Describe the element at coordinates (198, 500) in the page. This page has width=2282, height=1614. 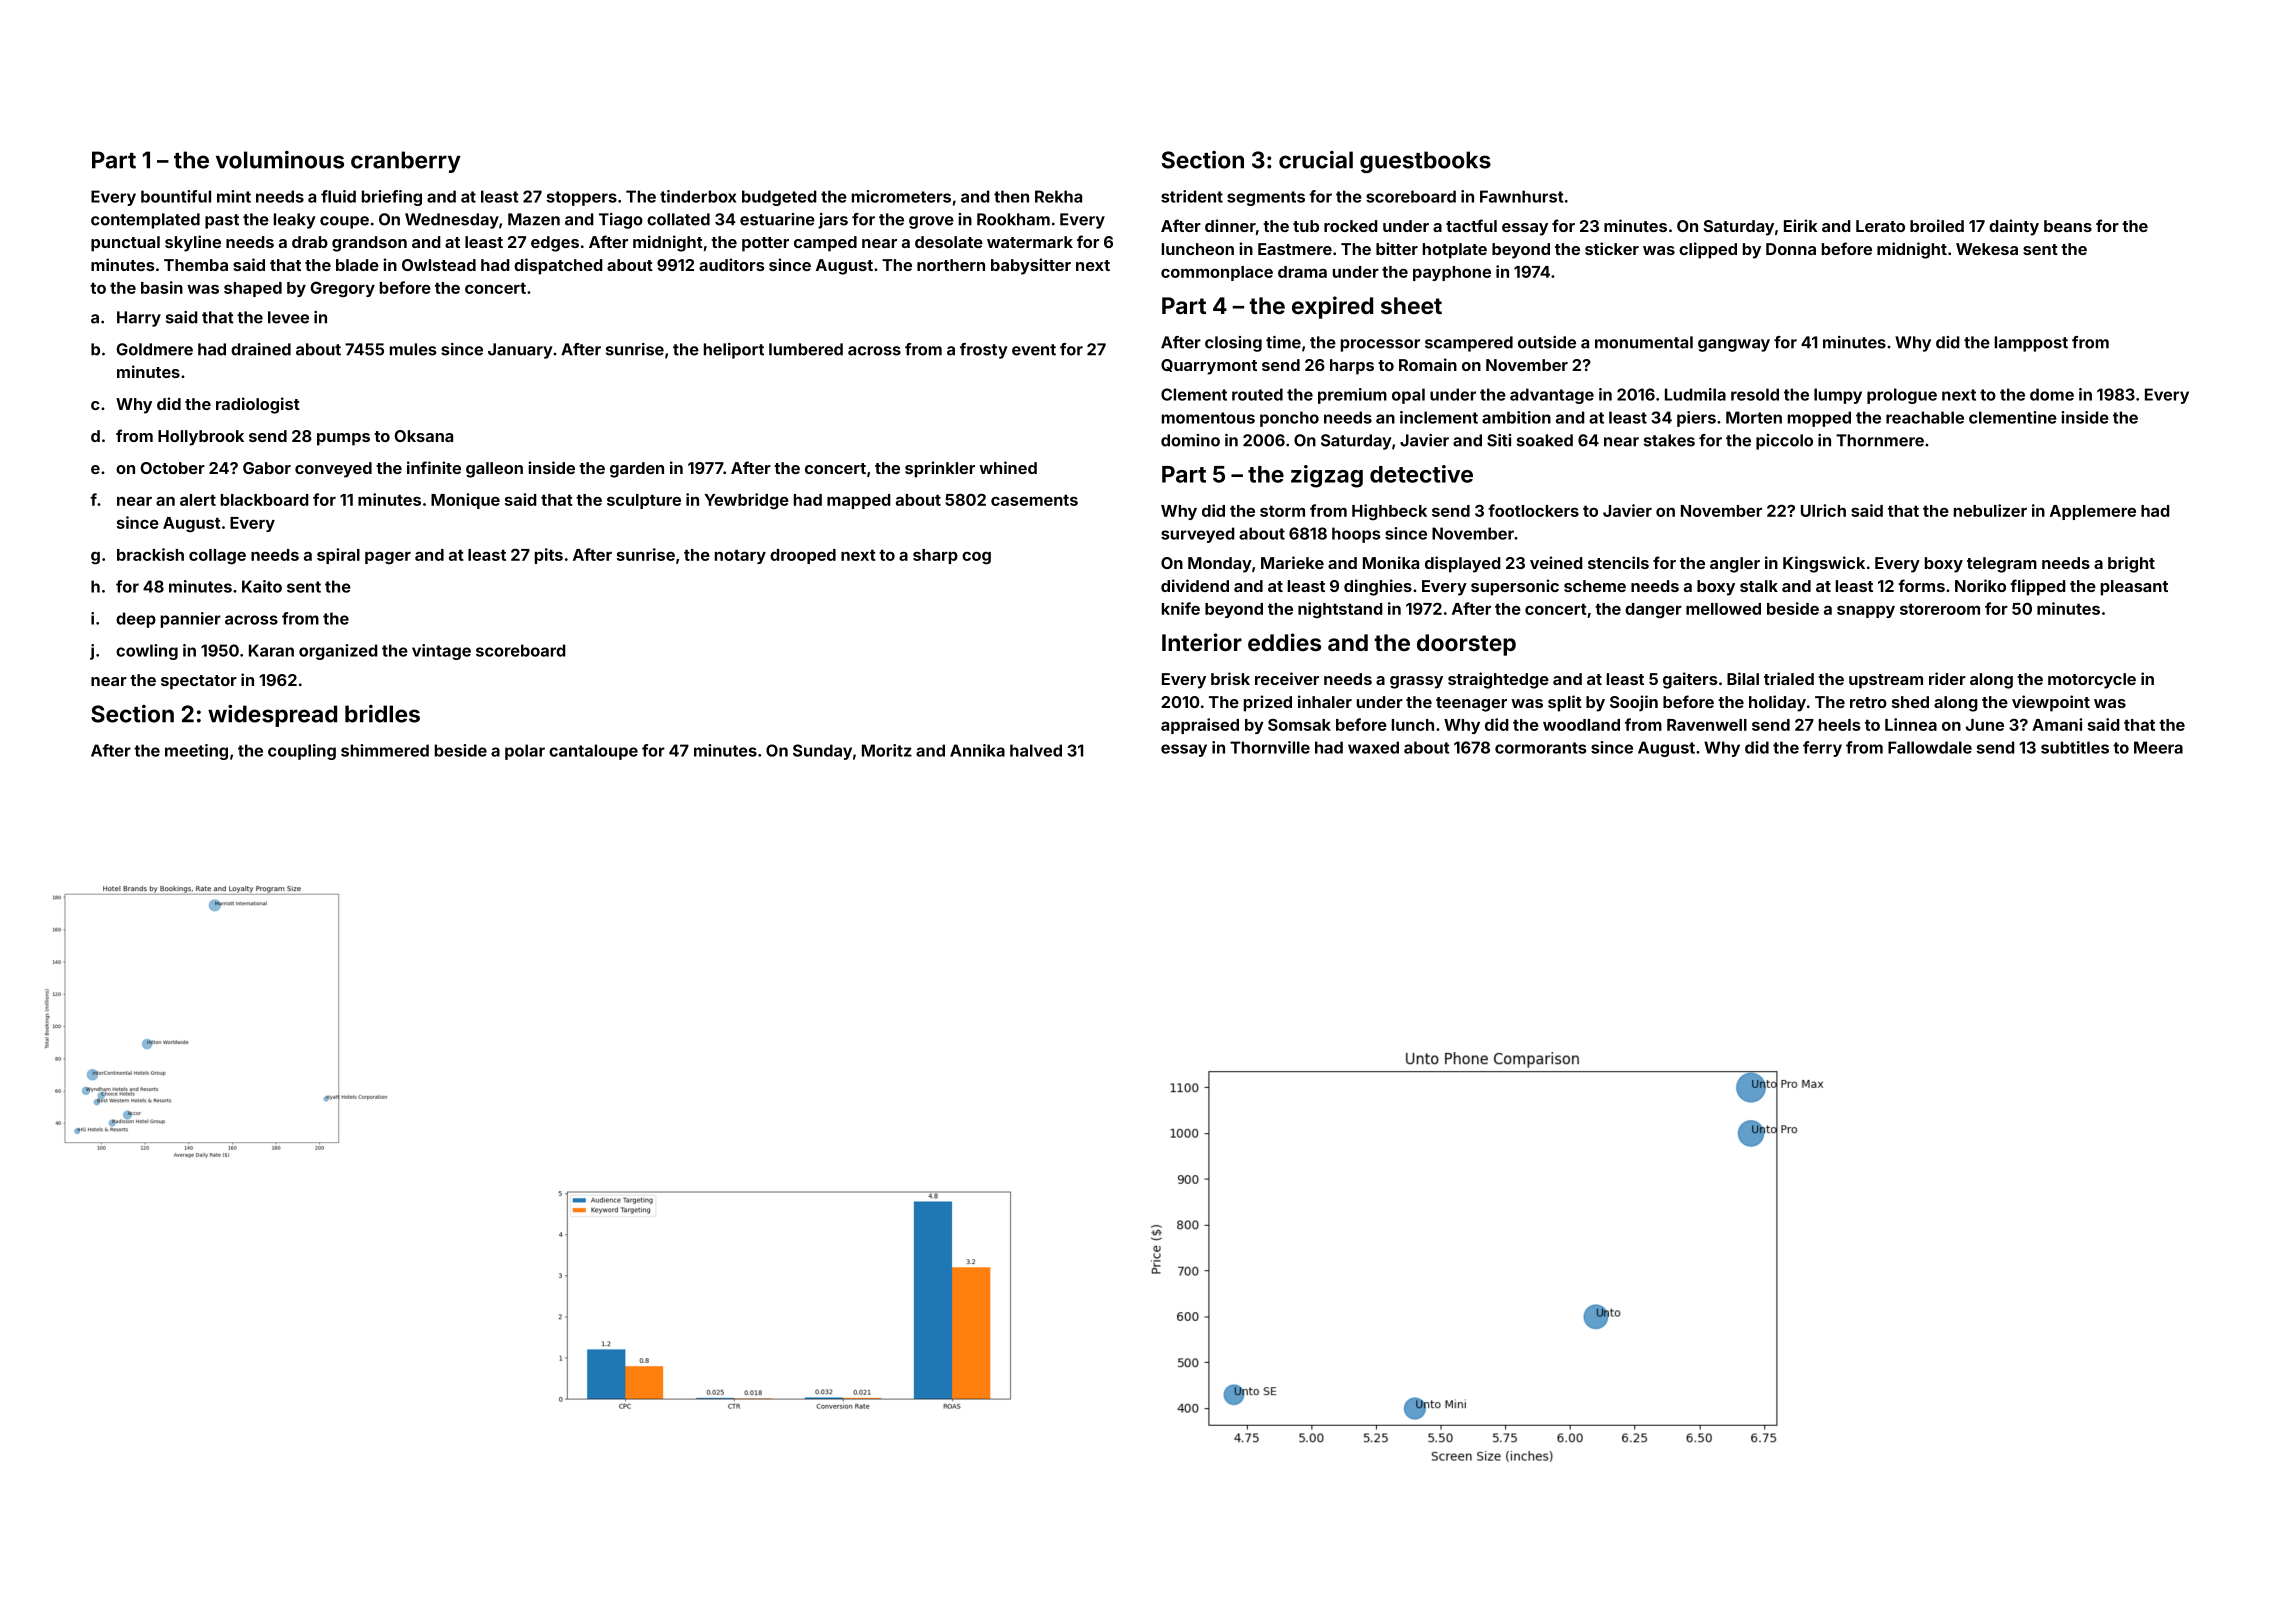
I see `alert` at that location.
